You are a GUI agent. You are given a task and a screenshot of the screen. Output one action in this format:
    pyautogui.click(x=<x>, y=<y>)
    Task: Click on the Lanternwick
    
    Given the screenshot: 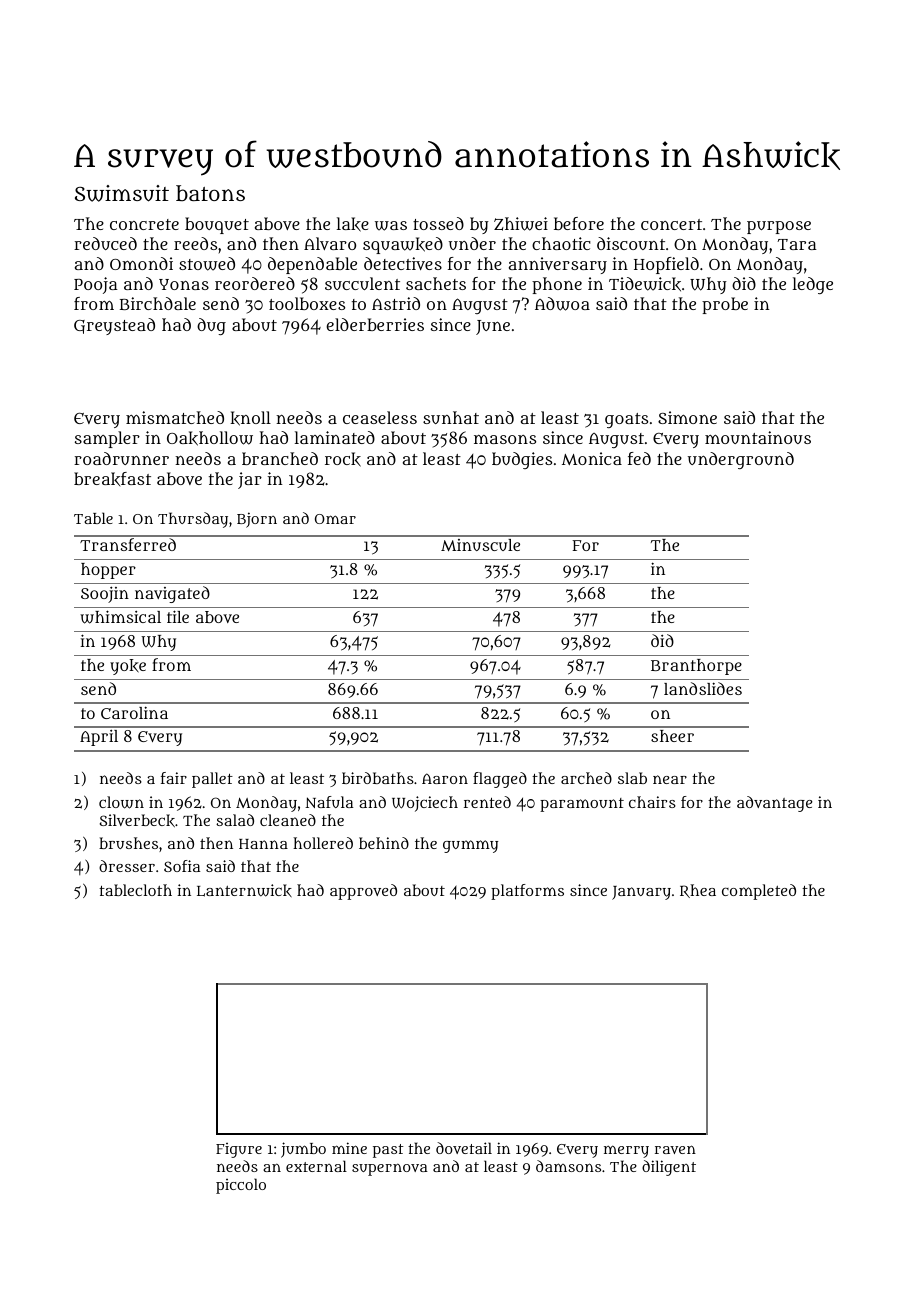 What is the action you would take?
    pyautogui.click(x=244, y=890)
